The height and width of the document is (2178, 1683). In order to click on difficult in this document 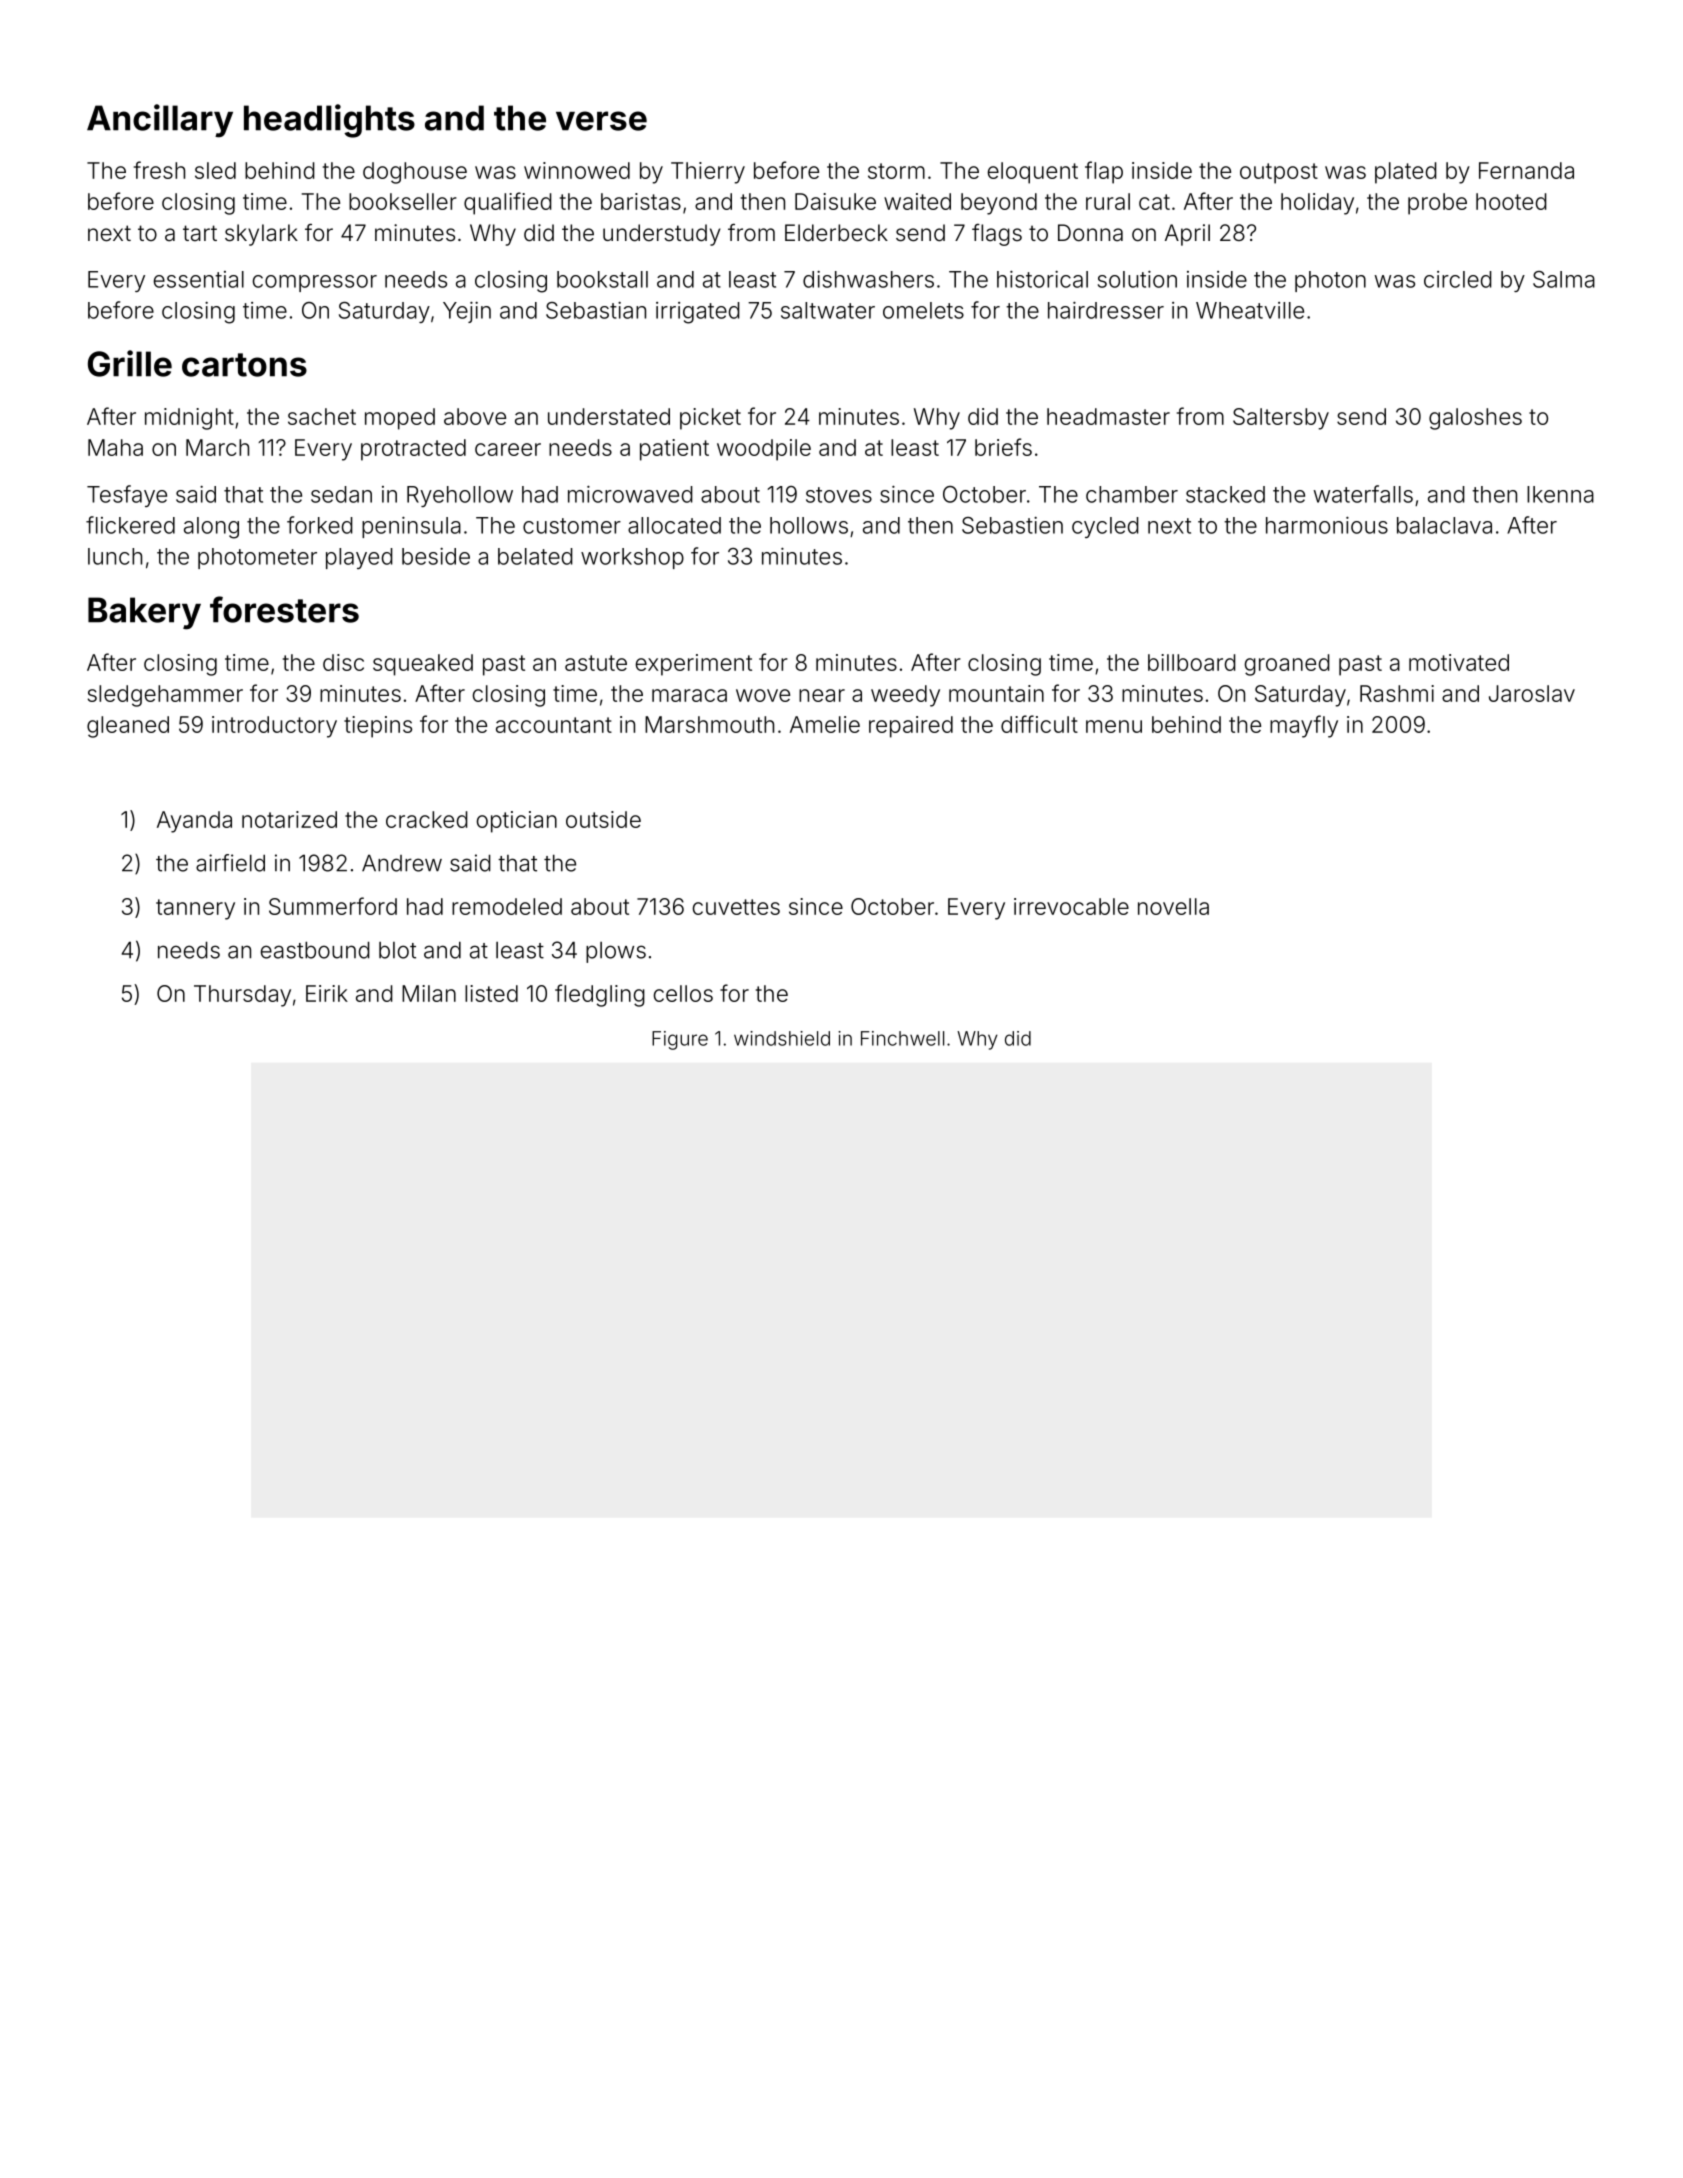, I will do `click(1039, 724)`.
